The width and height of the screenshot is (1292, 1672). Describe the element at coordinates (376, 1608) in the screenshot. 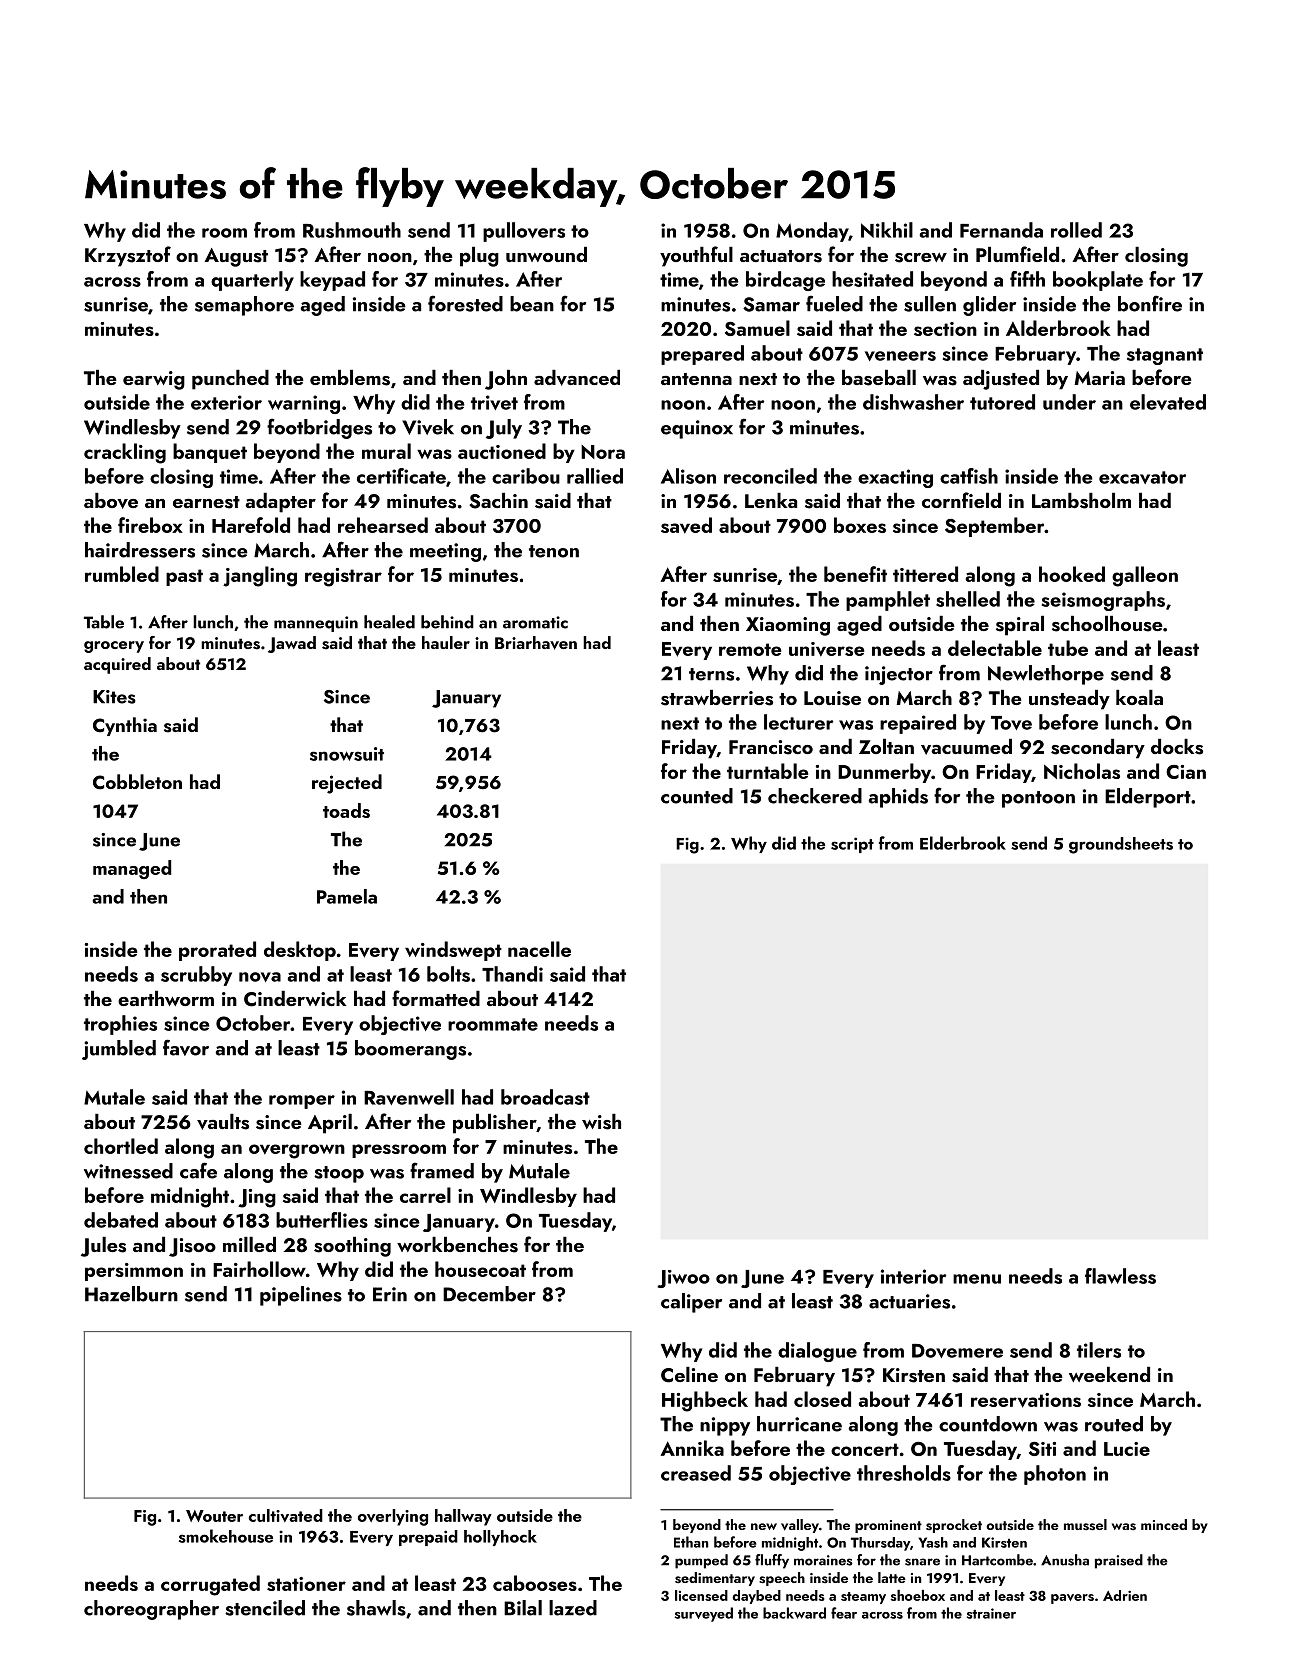

I see `shawls` at that location.
